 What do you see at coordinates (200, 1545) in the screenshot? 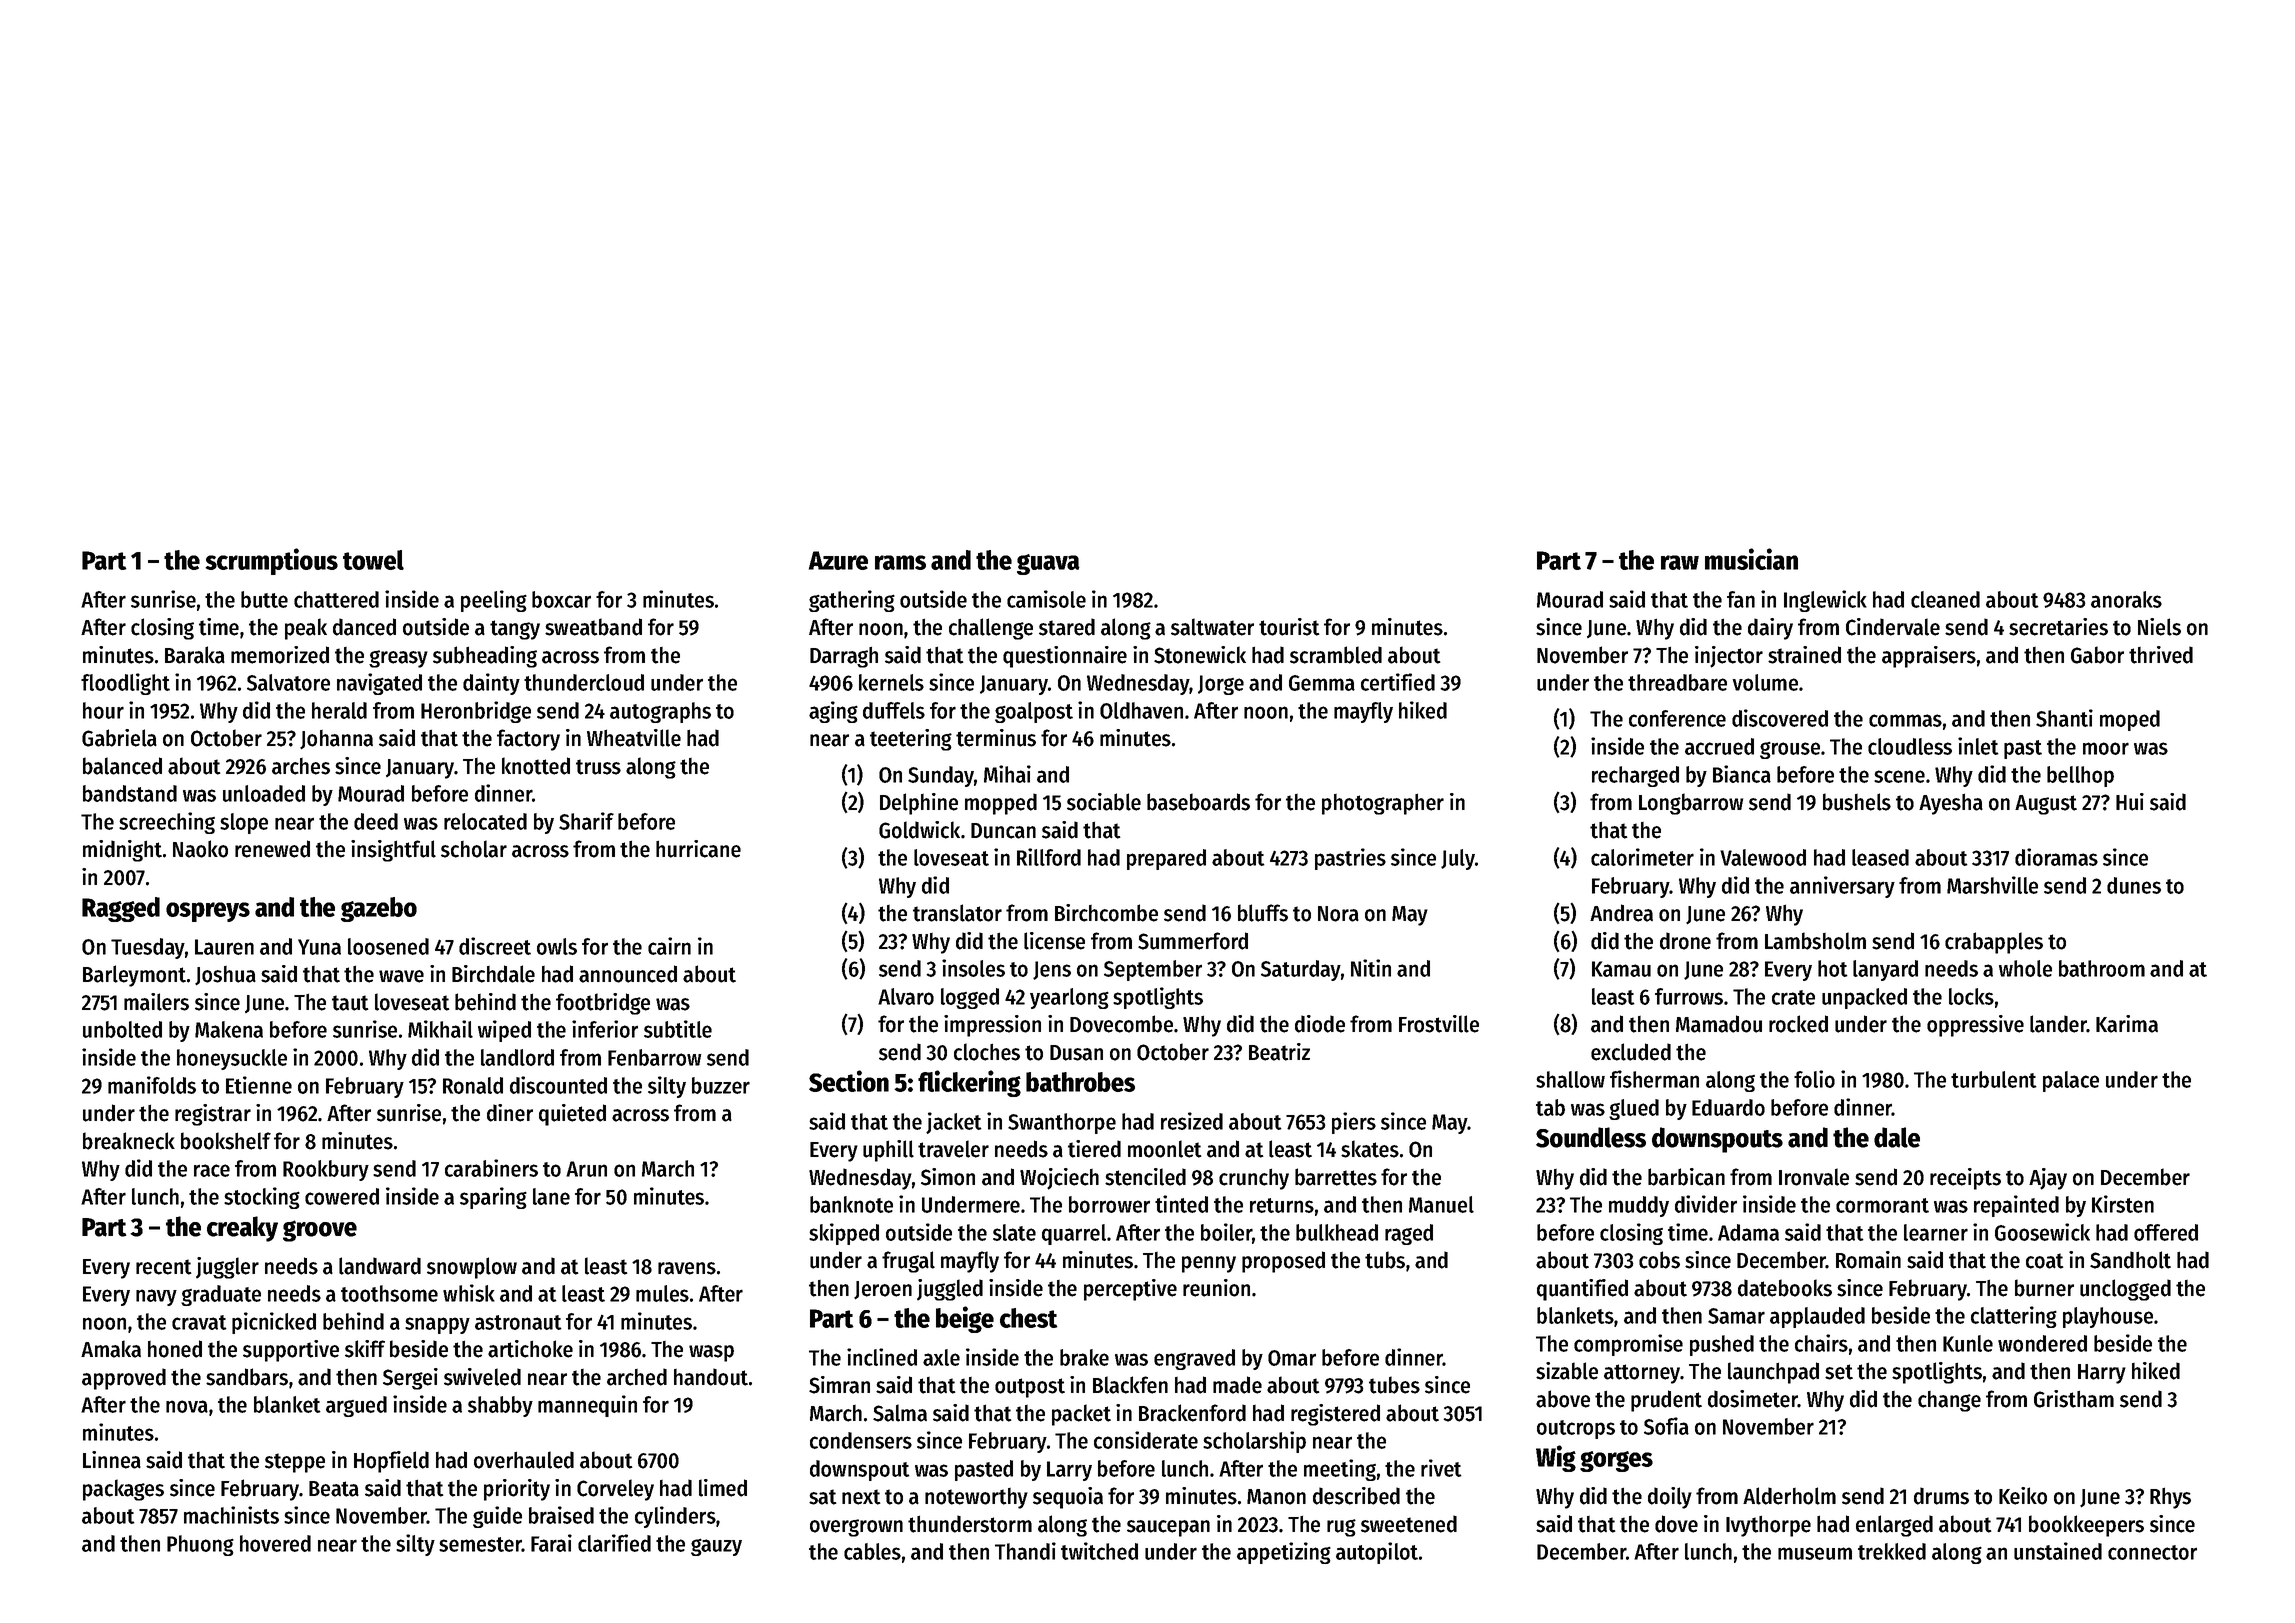
I see `Phuong` at bounding box center [200, 1545].
